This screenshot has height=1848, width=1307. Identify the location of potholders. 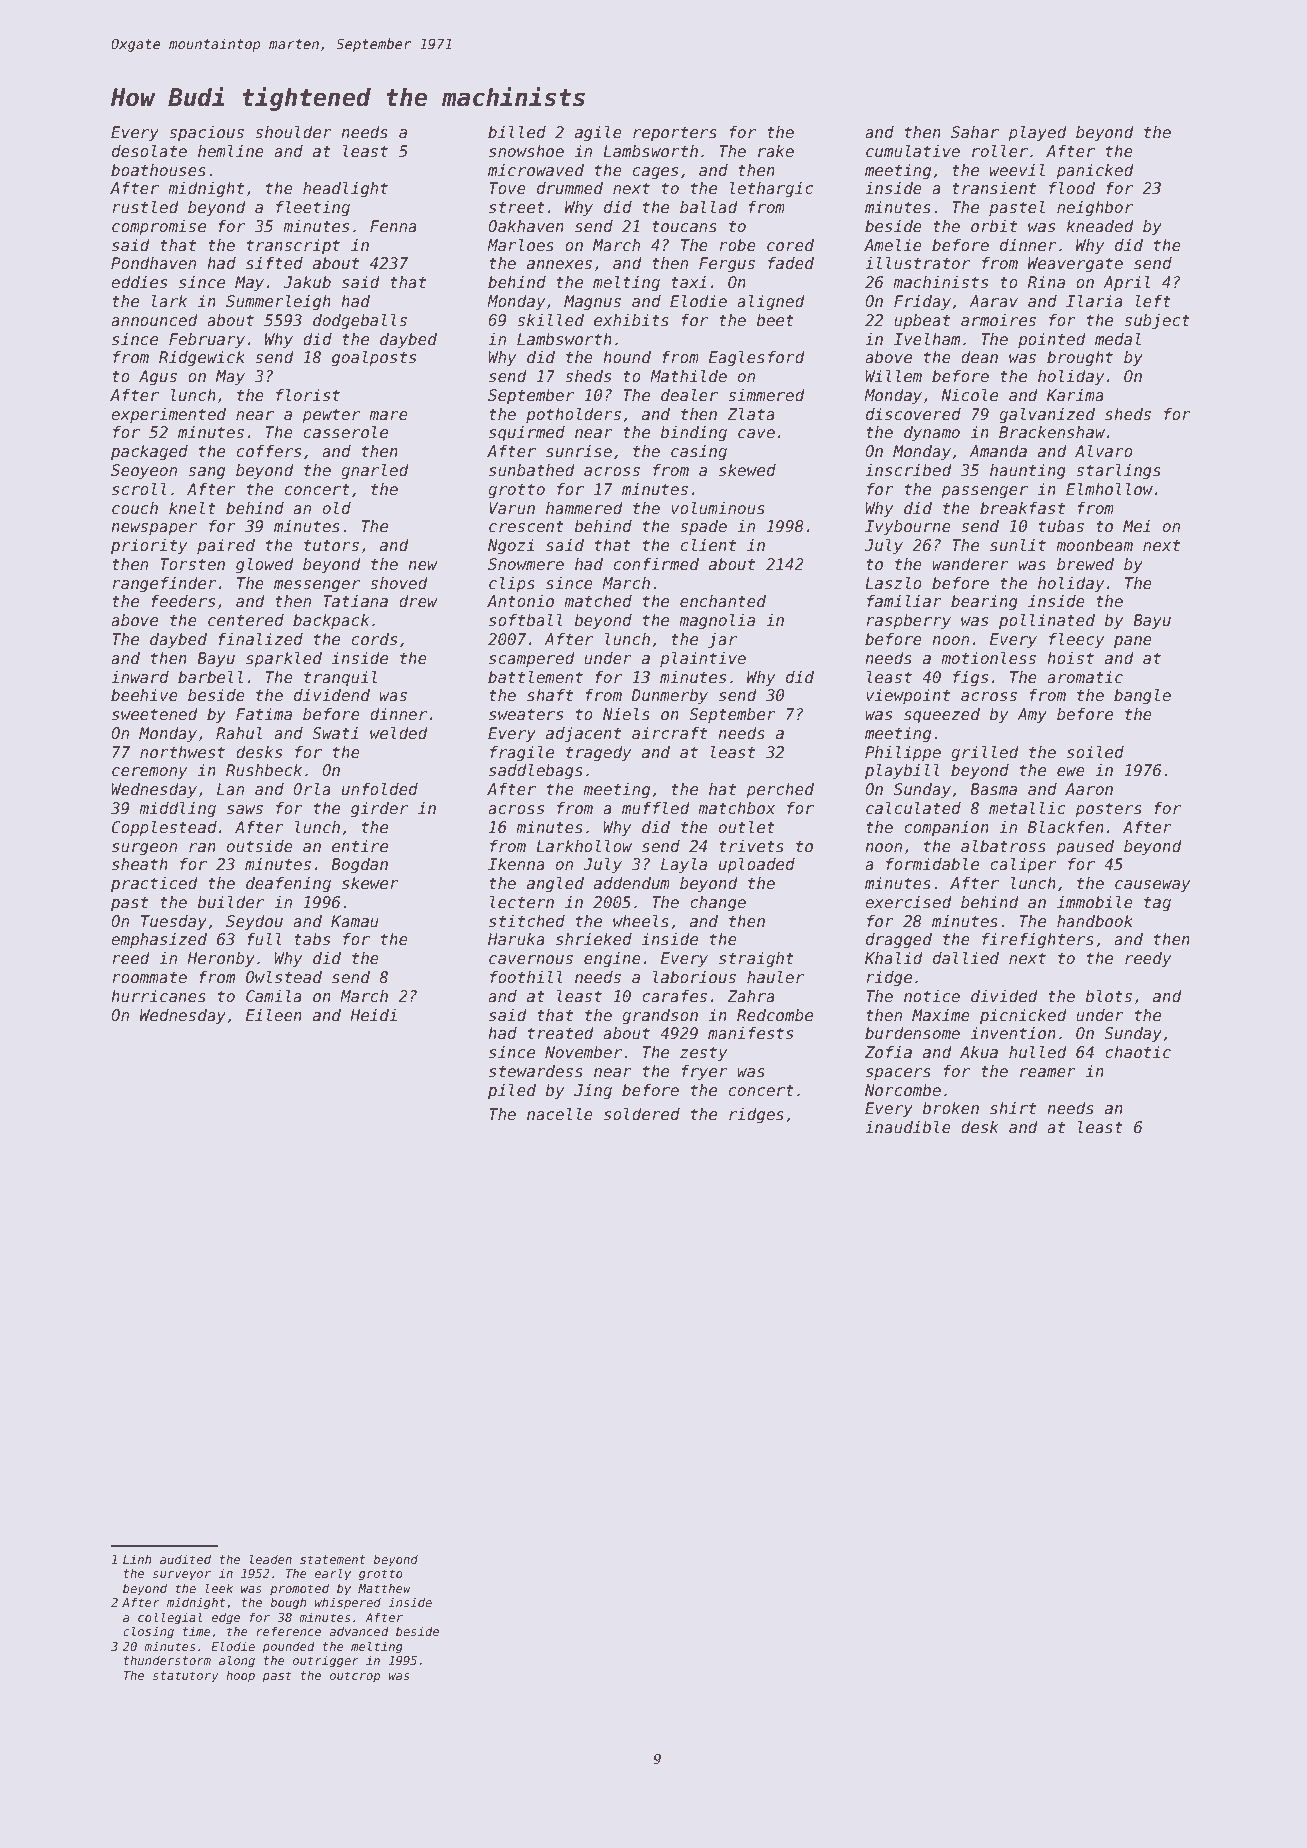
(573, 415).
